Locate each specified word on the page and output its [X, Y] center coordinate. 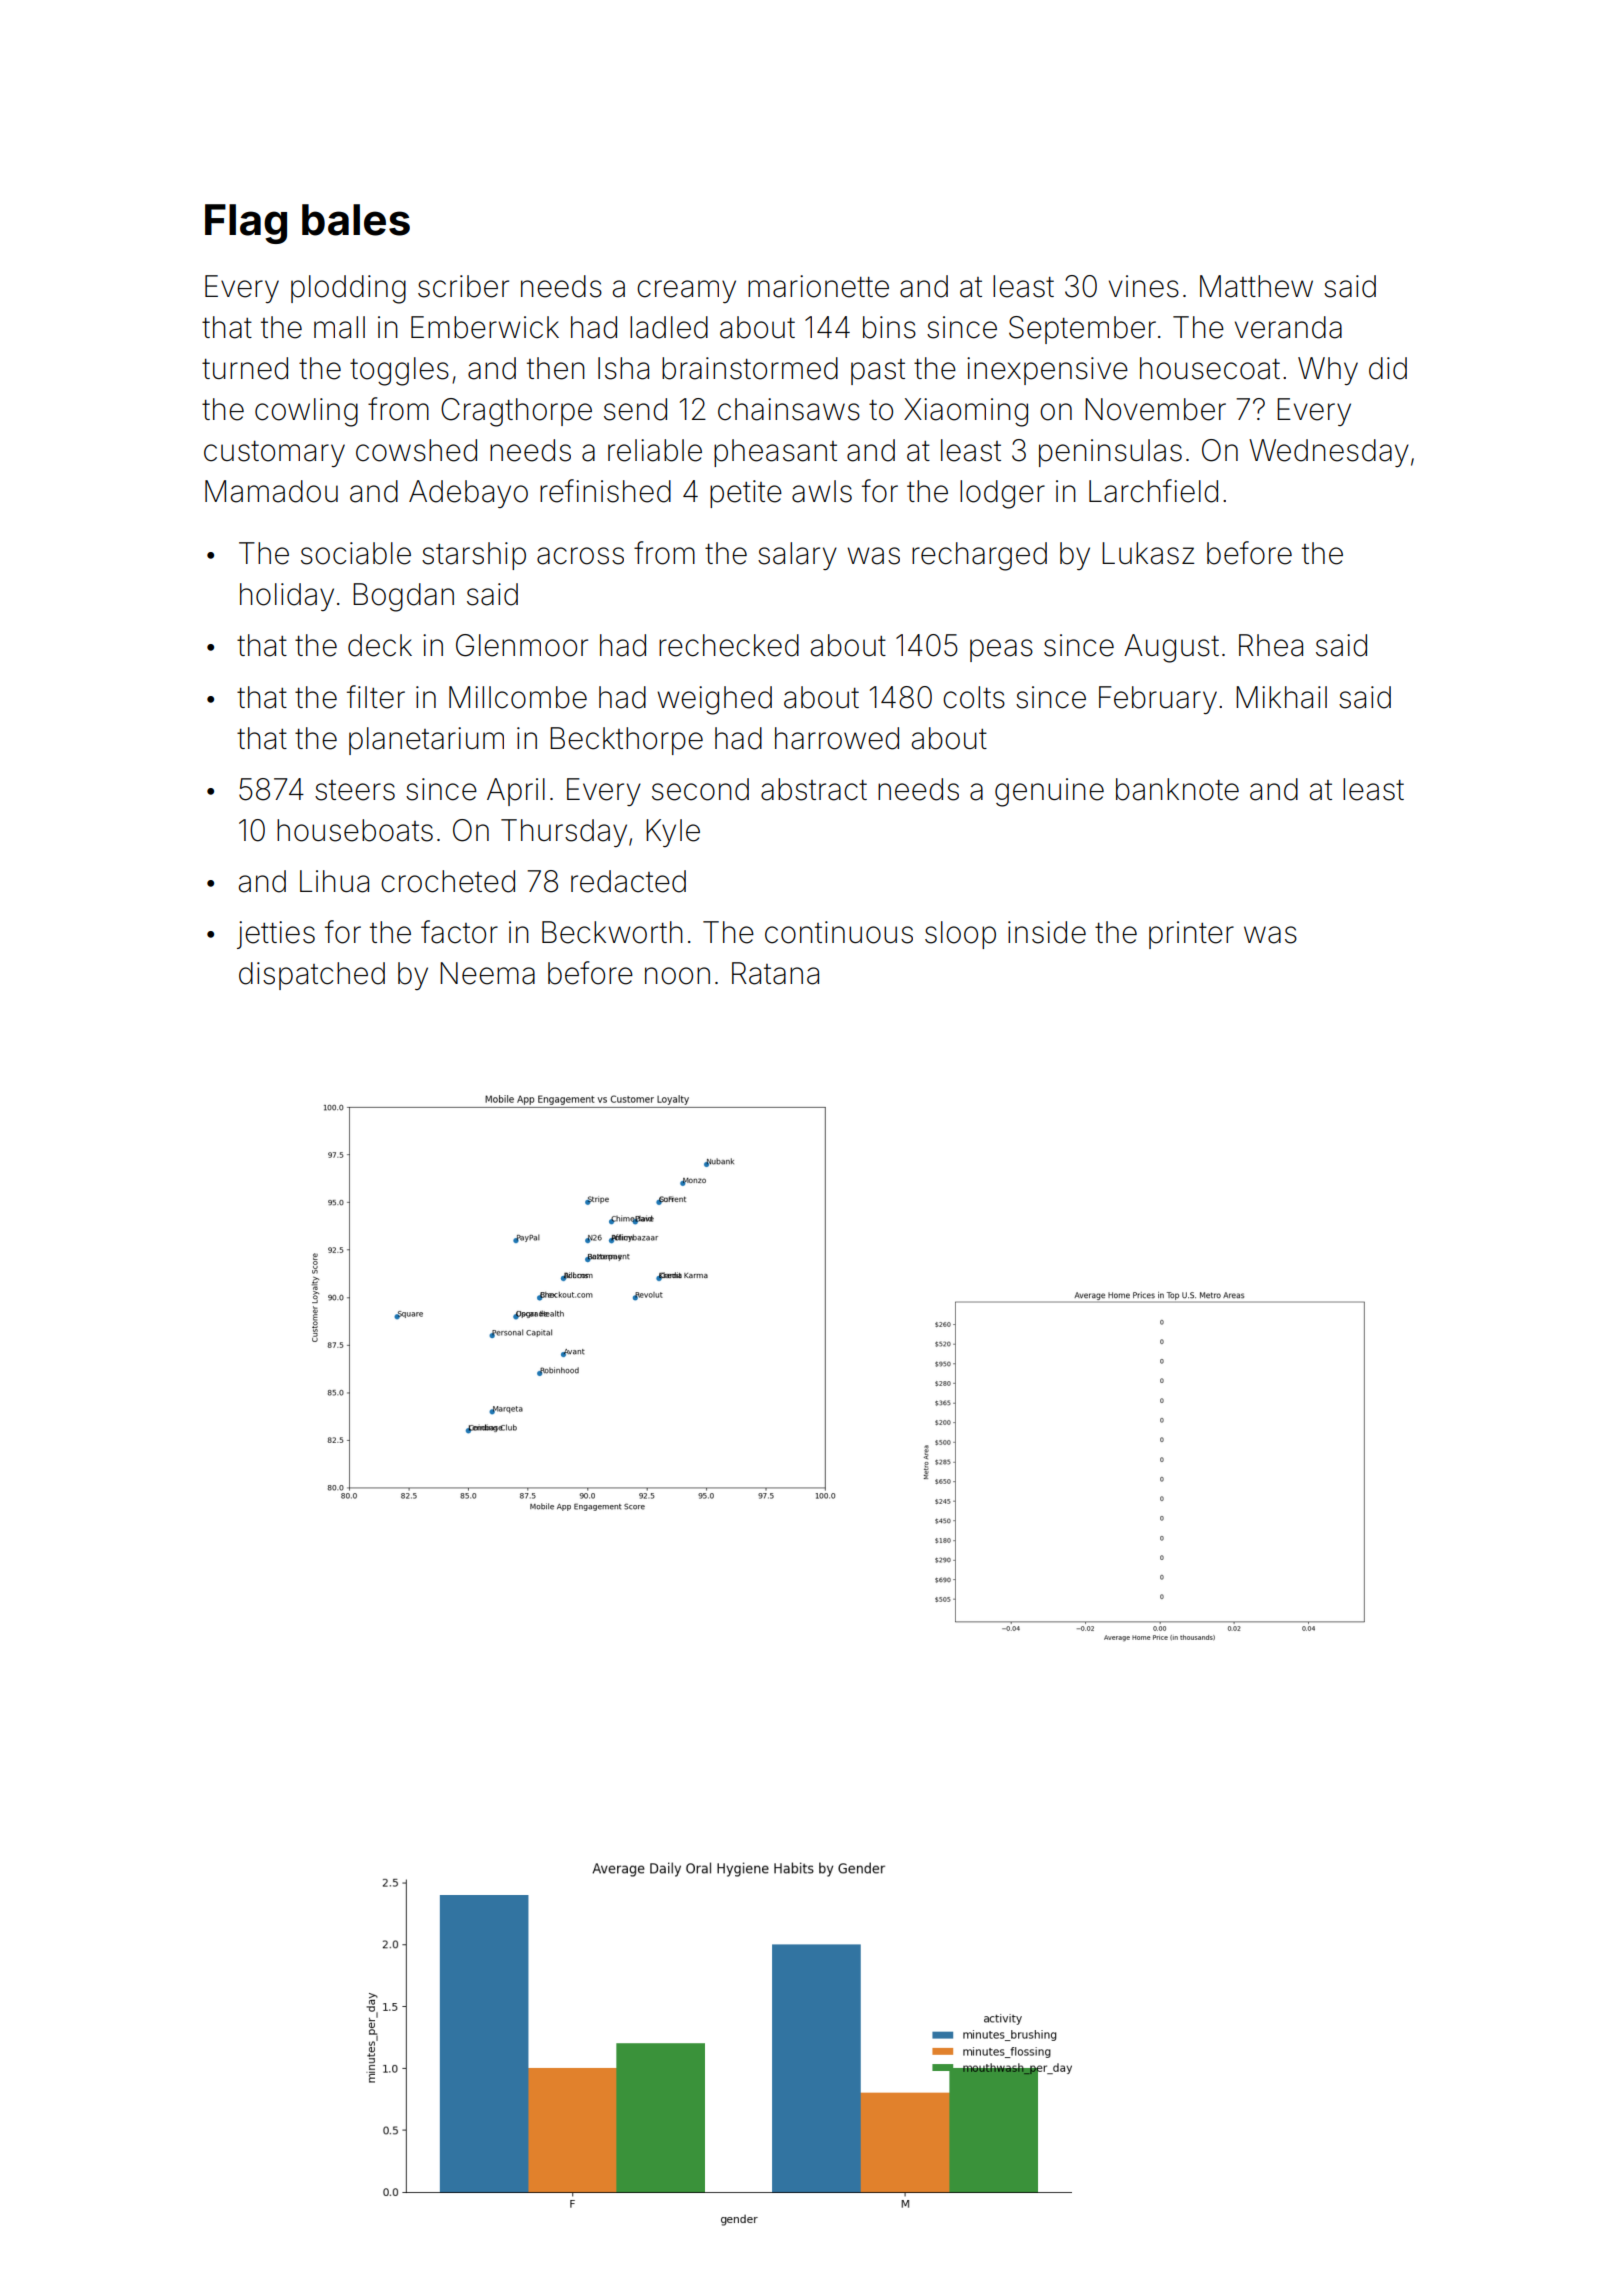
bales [356, 220]
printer [1191, 935]
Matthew [1256, 286]
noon [677, 976]
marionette [818, 286]
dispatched [312, 976]
